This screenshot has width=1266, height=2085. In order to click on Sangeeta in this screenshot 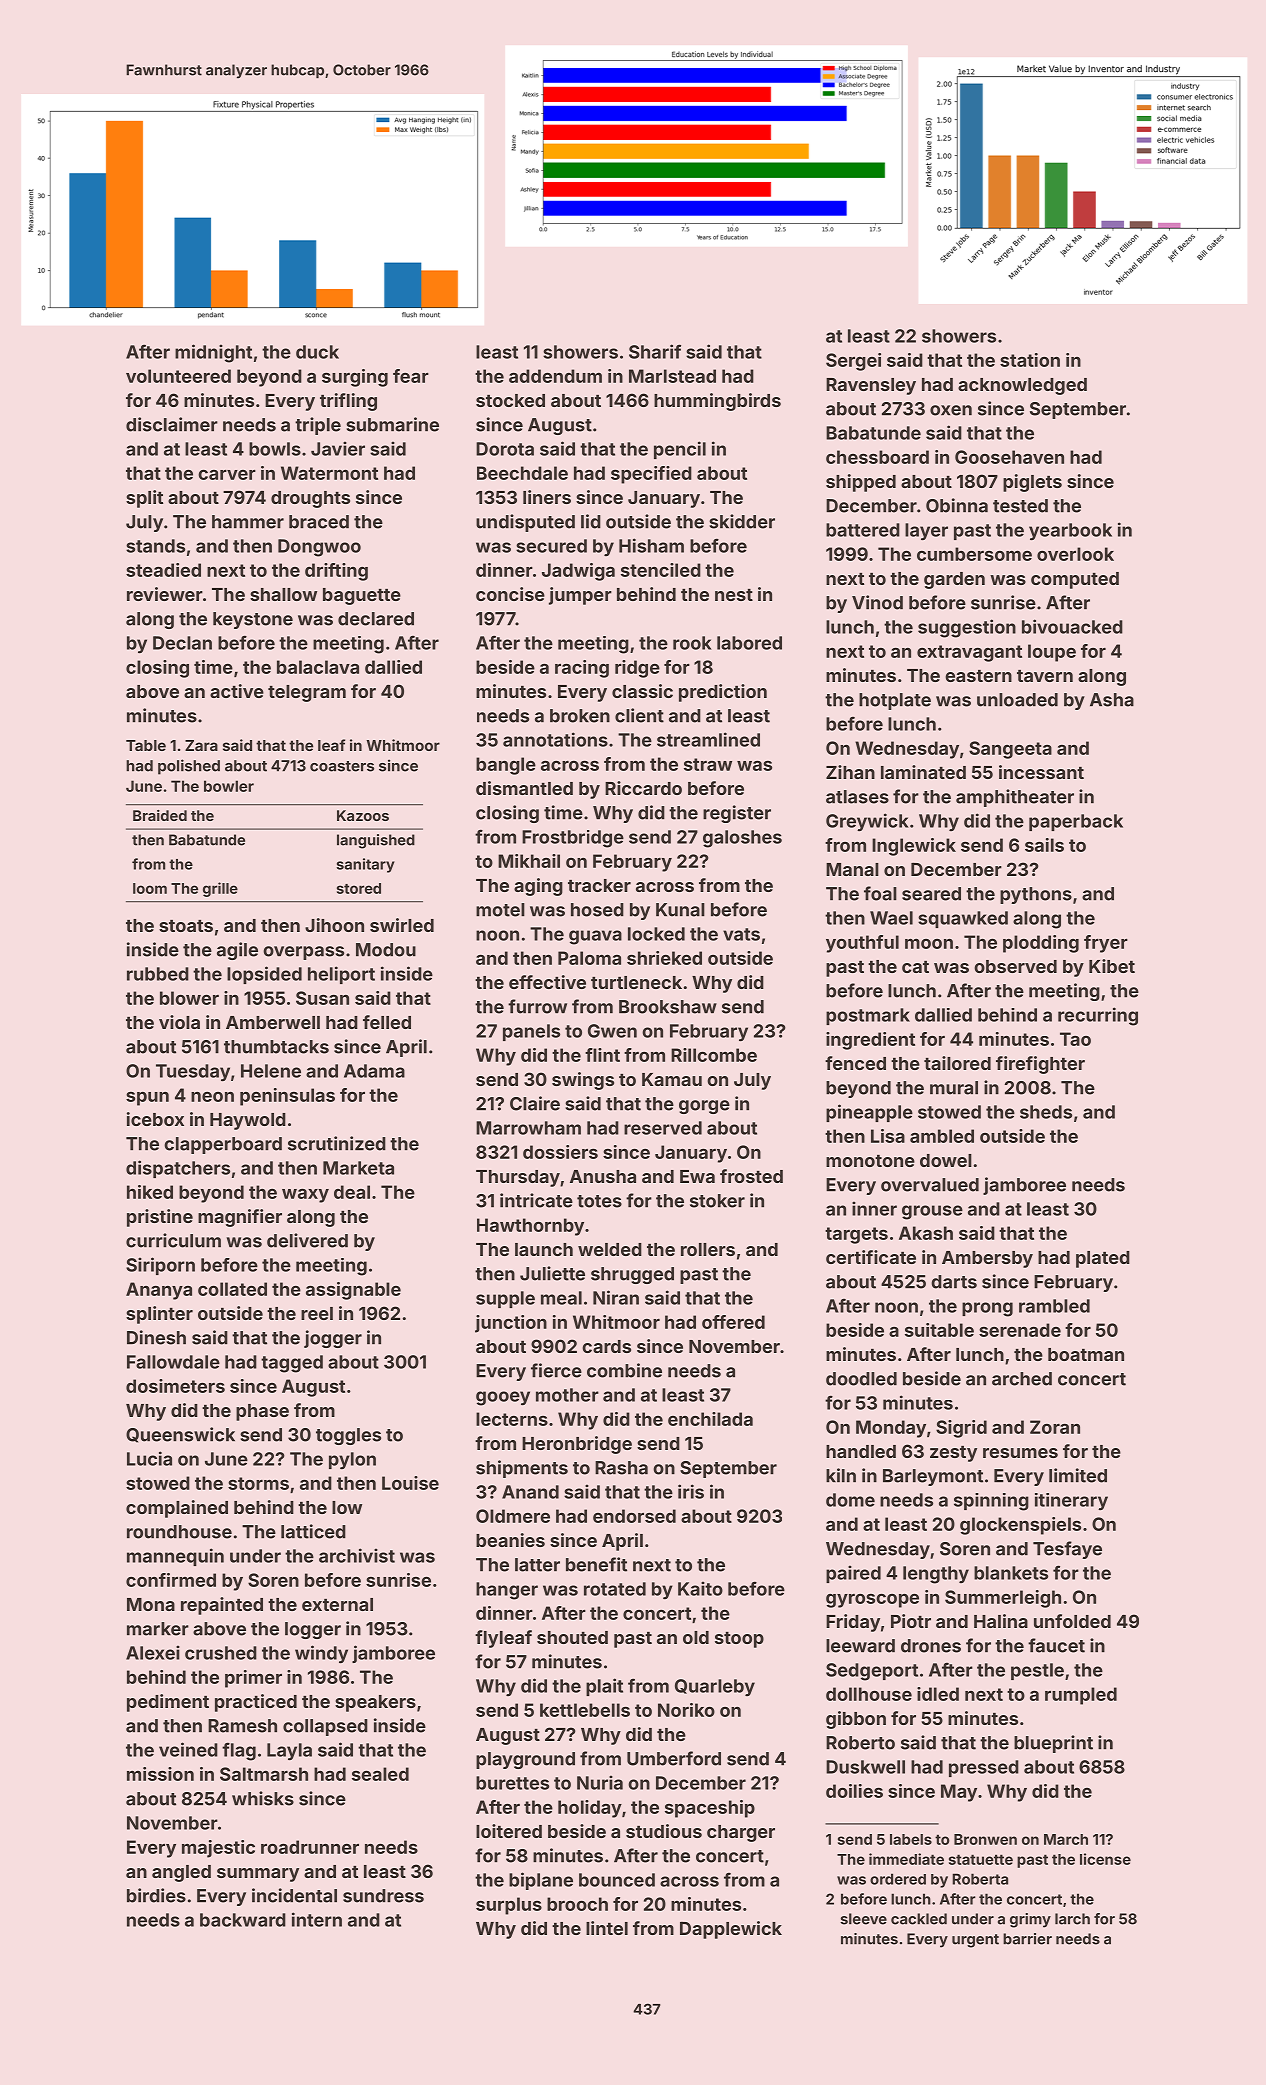, I will do `click(1010, 750)`.
